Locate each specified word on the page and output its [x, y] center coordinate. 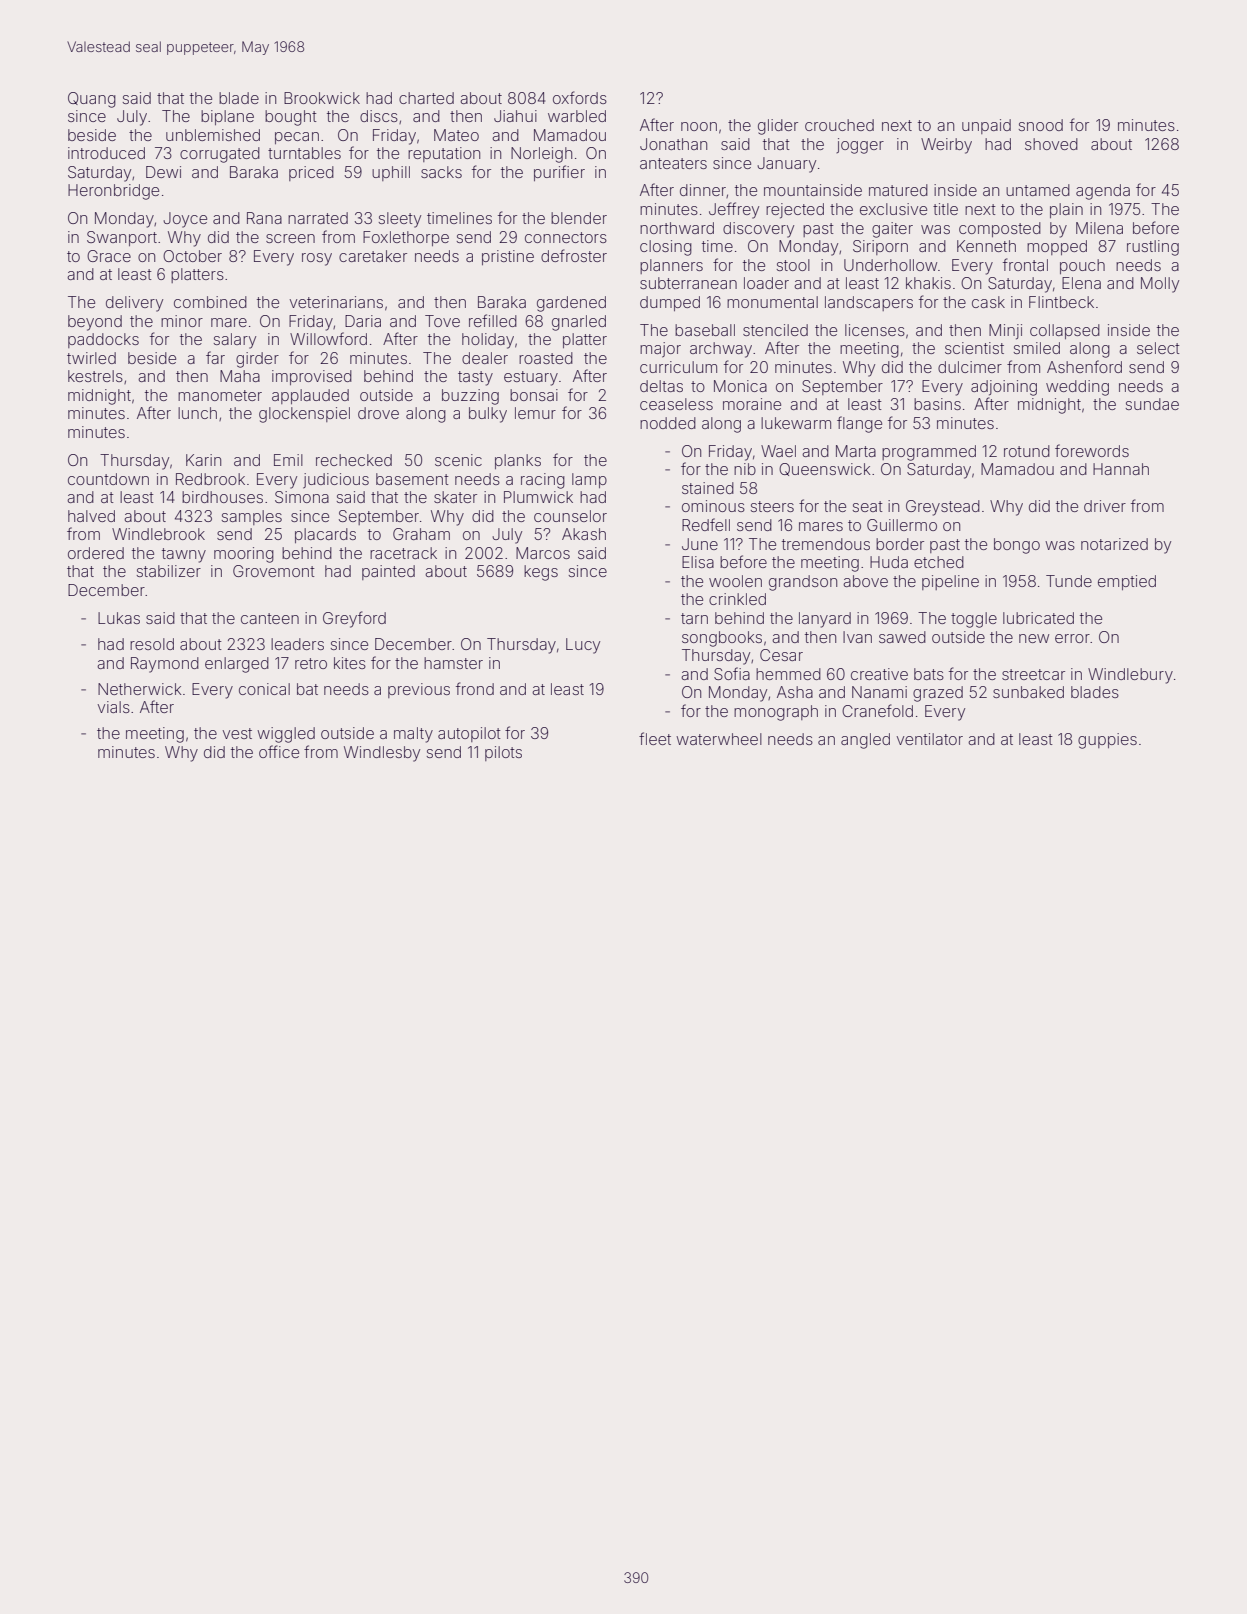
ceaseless [676, 404]
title [945, 209]
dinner [703, 190]
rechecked [354, 460]
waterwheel [719, 739]
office [279, 751]
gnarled [579, 323]
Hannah [1121, 469]
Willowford [328, 338]
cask [988, 302]
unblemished [213, 135]
